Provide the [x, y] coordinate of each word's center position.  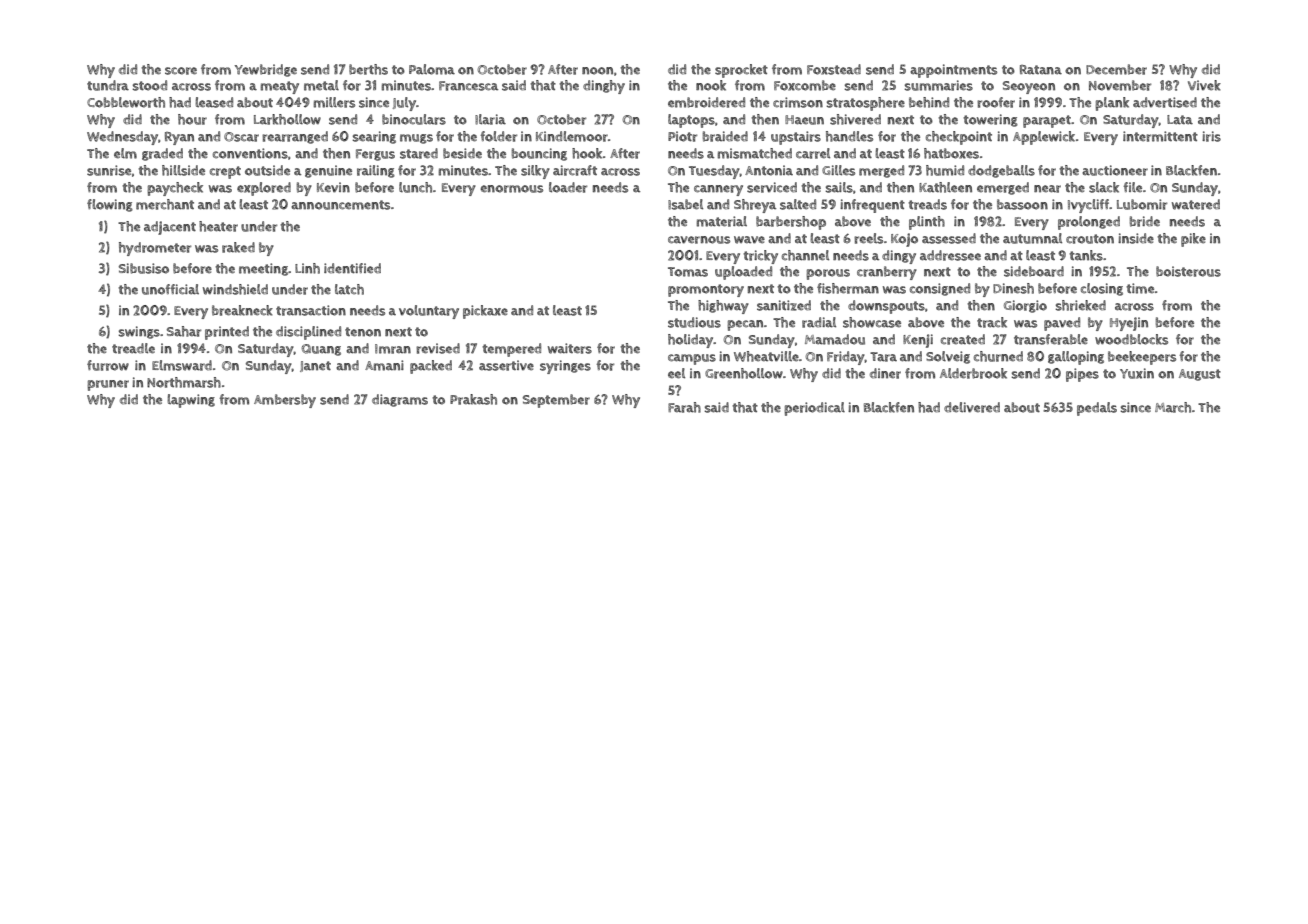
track [992, 322]
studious [694, 322]
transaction [311, 310]
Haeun [804, 120]
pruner [108, 385]
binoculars [414, 119]
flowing [110, 205]
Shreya [755, 206]
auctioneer [1115, 170]
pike [1193, 240]
